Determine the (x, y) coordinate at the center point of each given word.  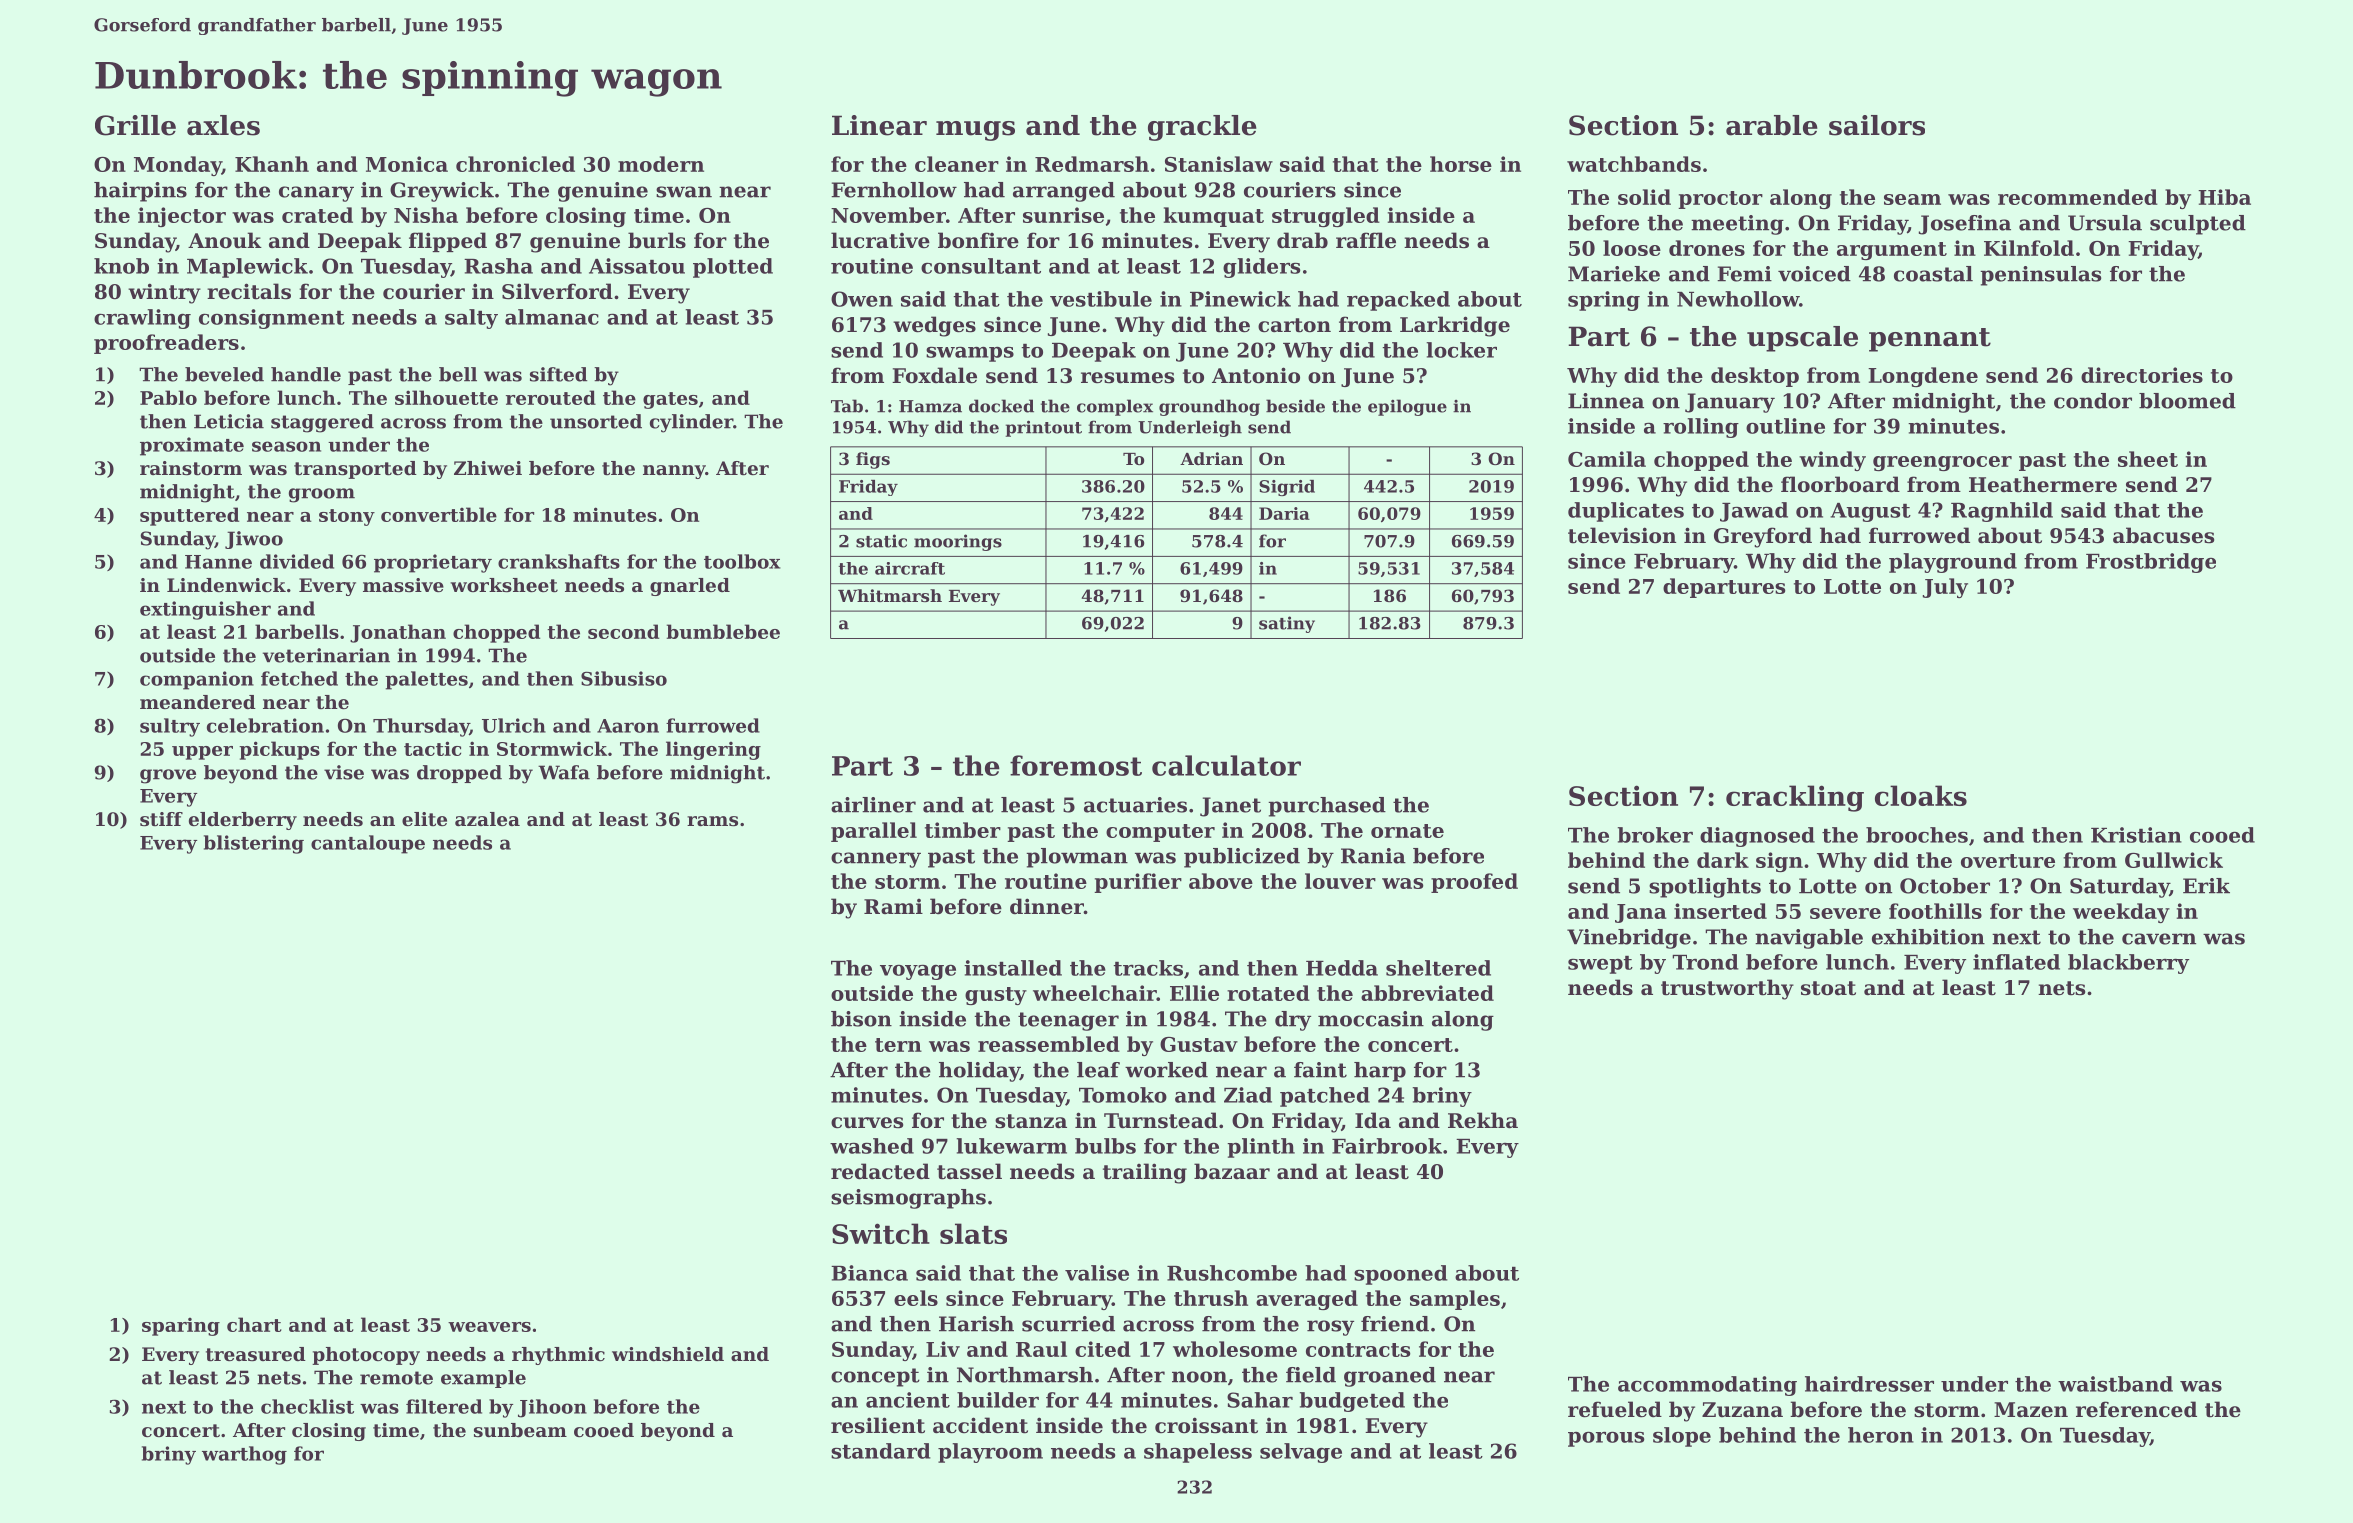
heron (1881, 1435)
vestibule (1101, 299)
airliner (873, 805)
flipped (448, 242)
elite (424, 819)
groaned (1390, 1377)
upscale (1802, 339)
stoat (1828, 988)
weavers (489, 1327)
